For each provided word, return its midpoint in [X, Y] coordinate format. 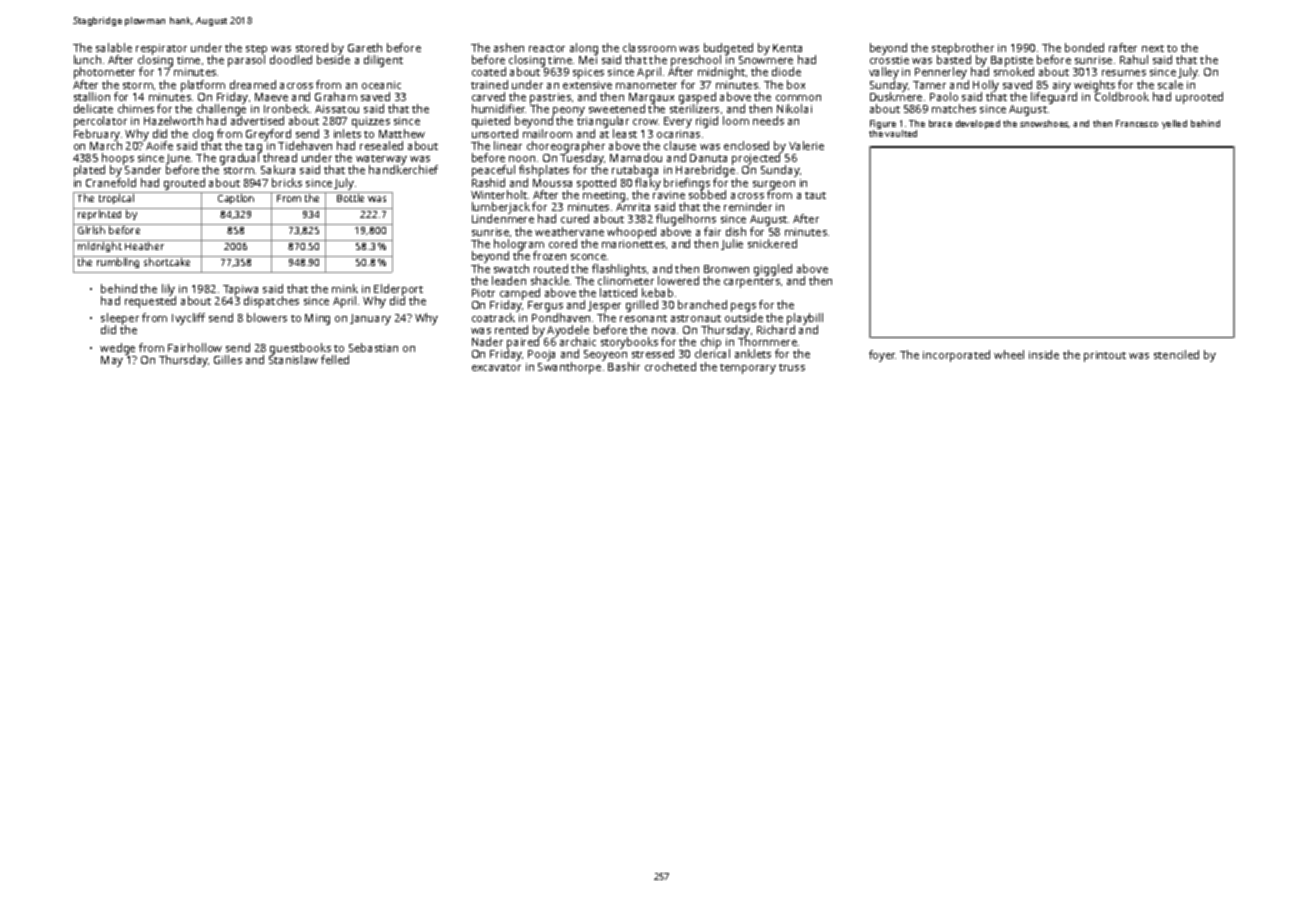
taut [815, 195]
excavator [496, 367]
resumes [1124, 73]
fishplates [544, 171]
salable [114, 47]
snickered [772, 243]
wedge [117, 349]
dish [736, 231]
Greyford [268, 135]
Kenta [787, 48]
